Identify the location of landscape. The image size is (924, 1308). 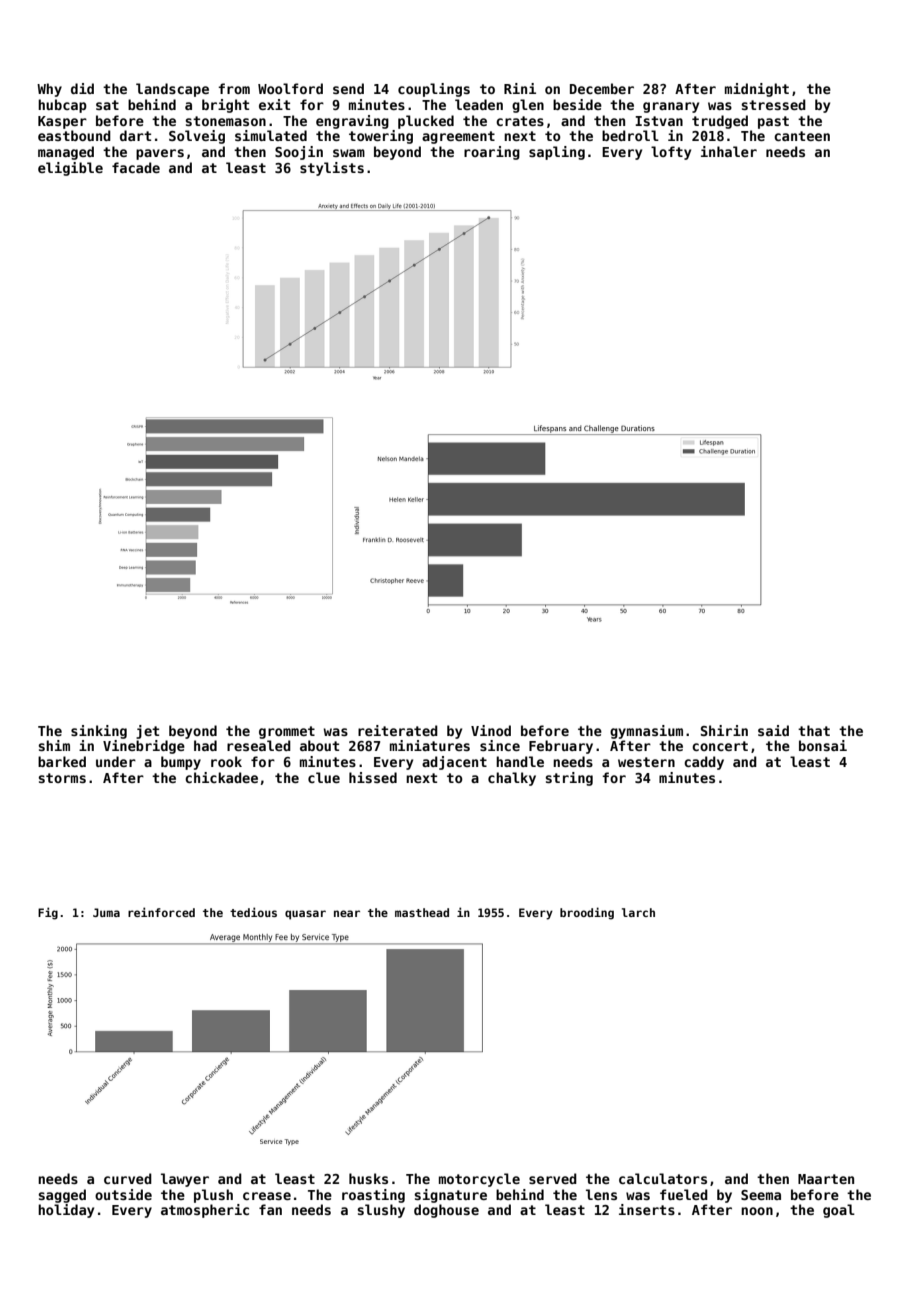
(172, 90).
